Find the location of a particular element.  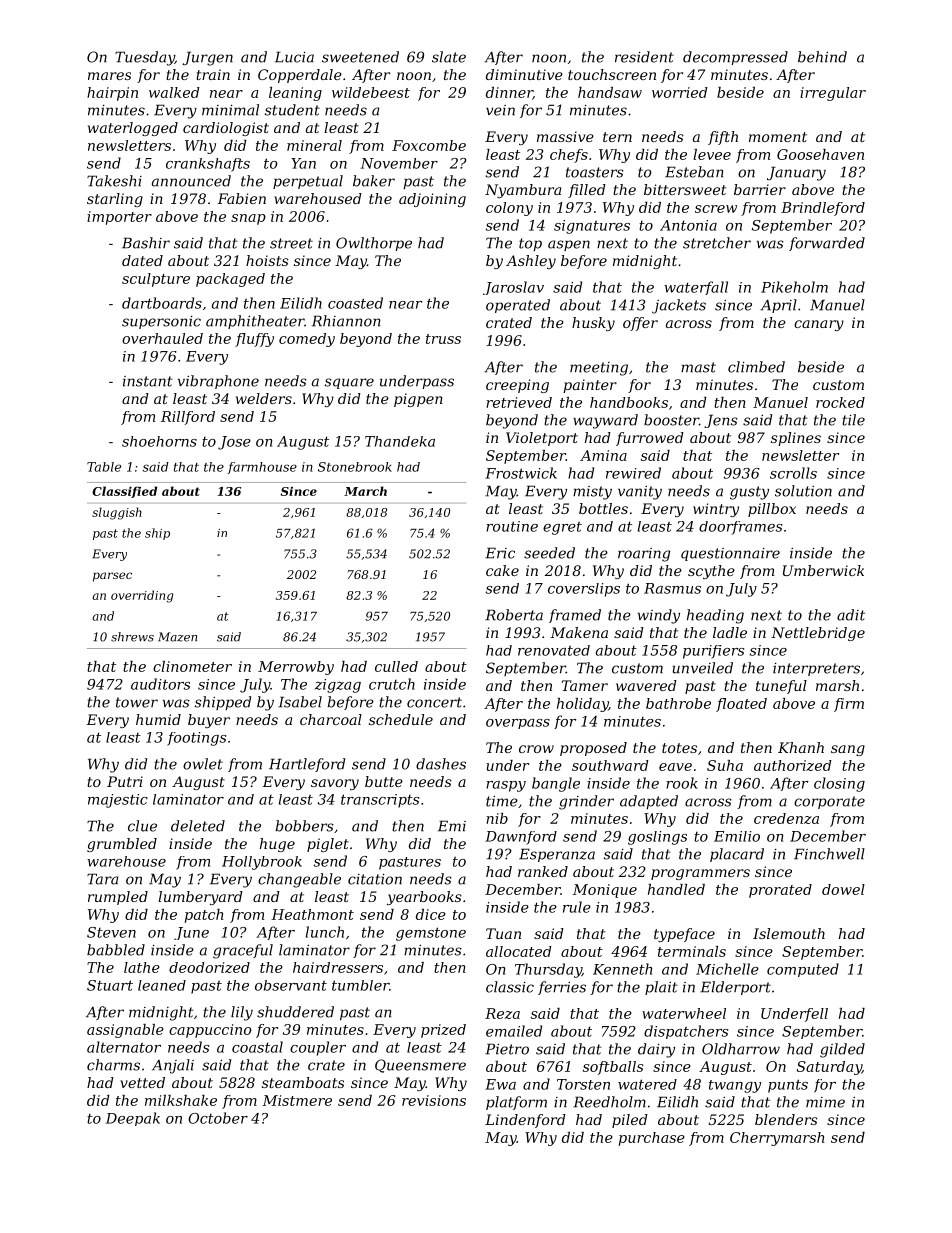

Foxcombe is located at coordinates (429, 145).
